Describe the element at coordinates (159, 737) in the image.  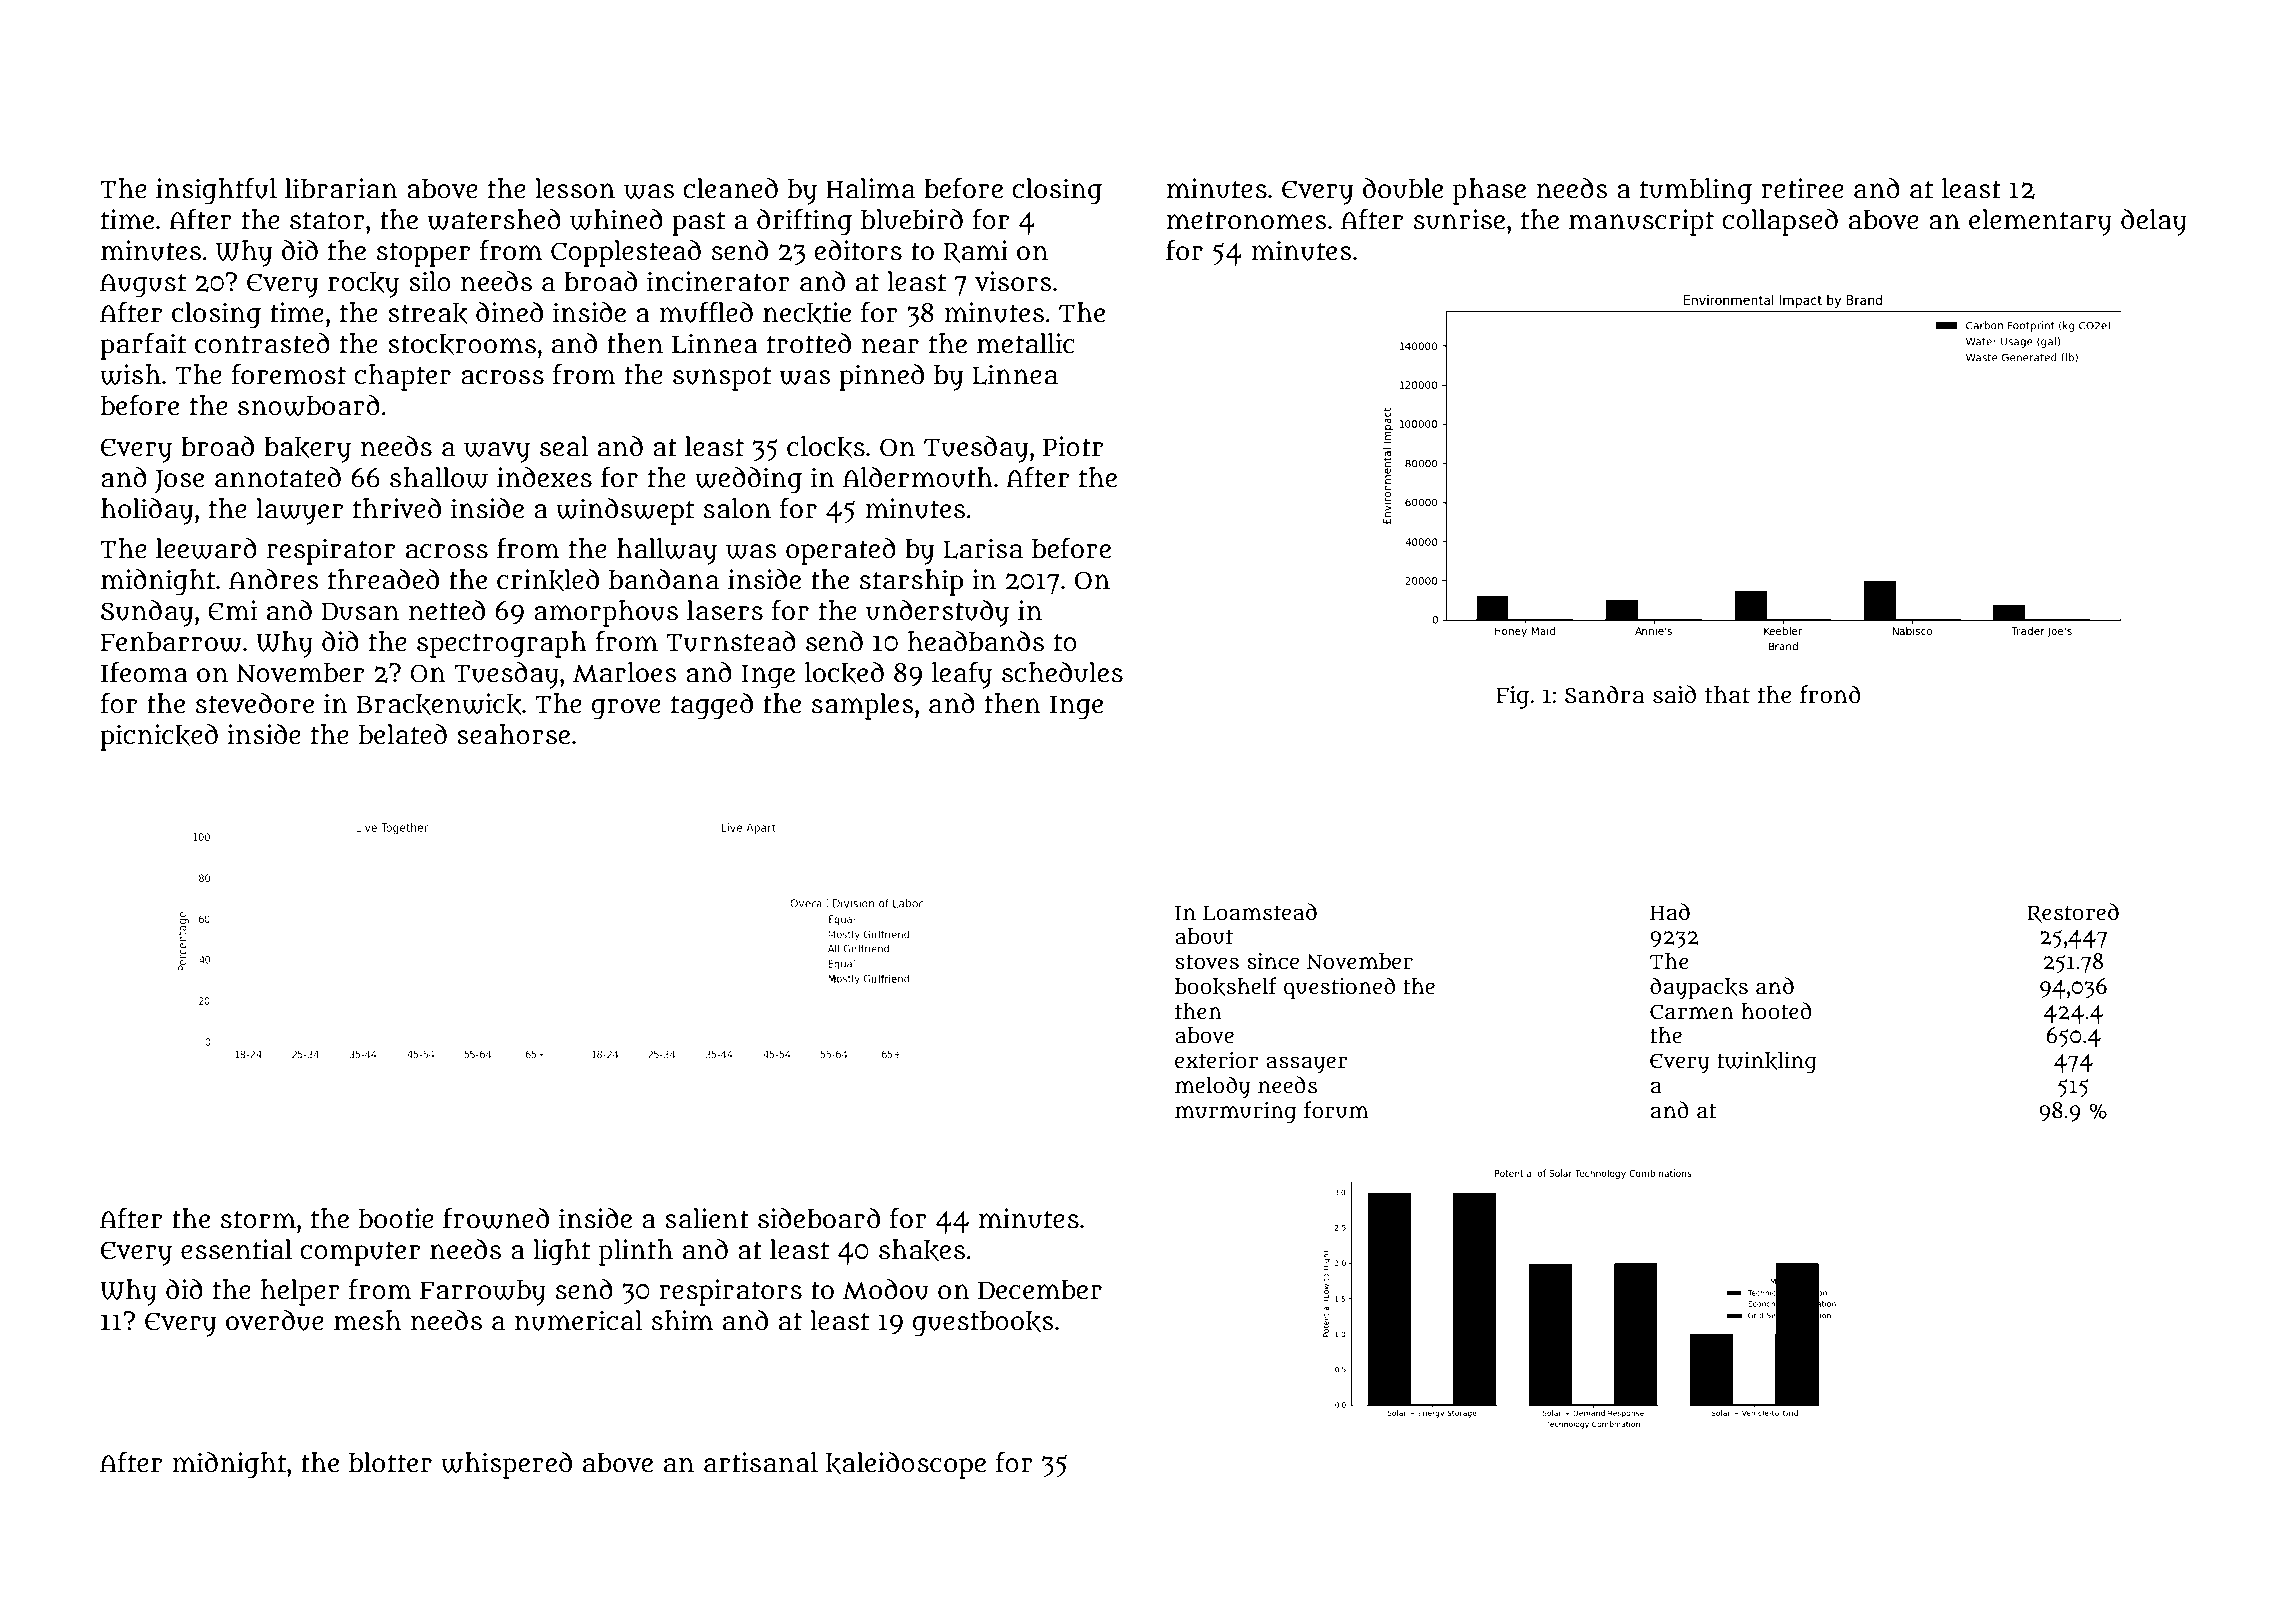
I see `picnicked` at that location.
